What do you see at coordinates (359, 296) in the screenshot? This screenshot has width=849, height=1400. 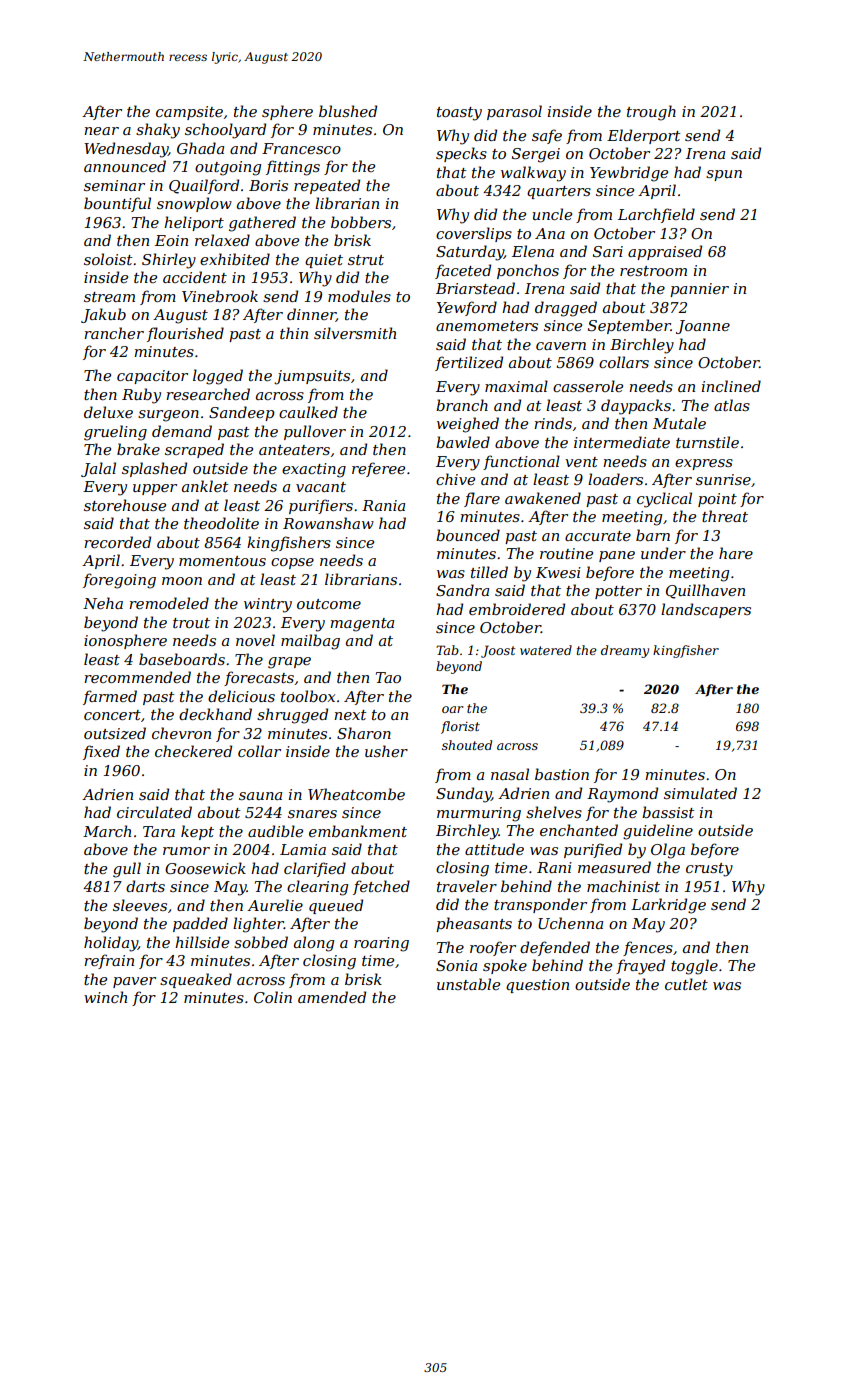 I see `modules` at bounding box center [359, 296].
